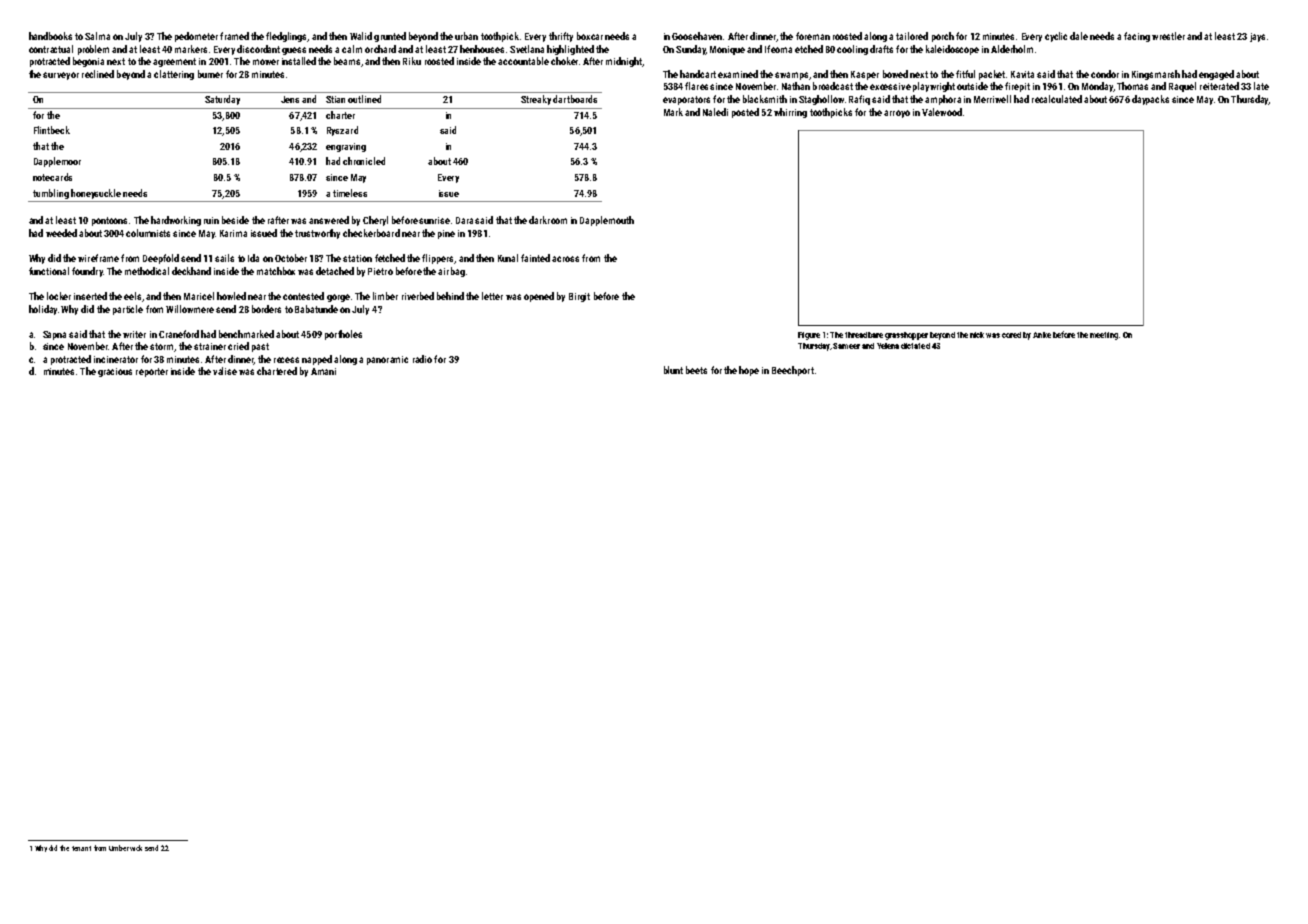 The image size is (1308, 924). What do you see at coordinates (1104, 336) in the page?
I see `meeting` at bounding box center [1104, 336].
